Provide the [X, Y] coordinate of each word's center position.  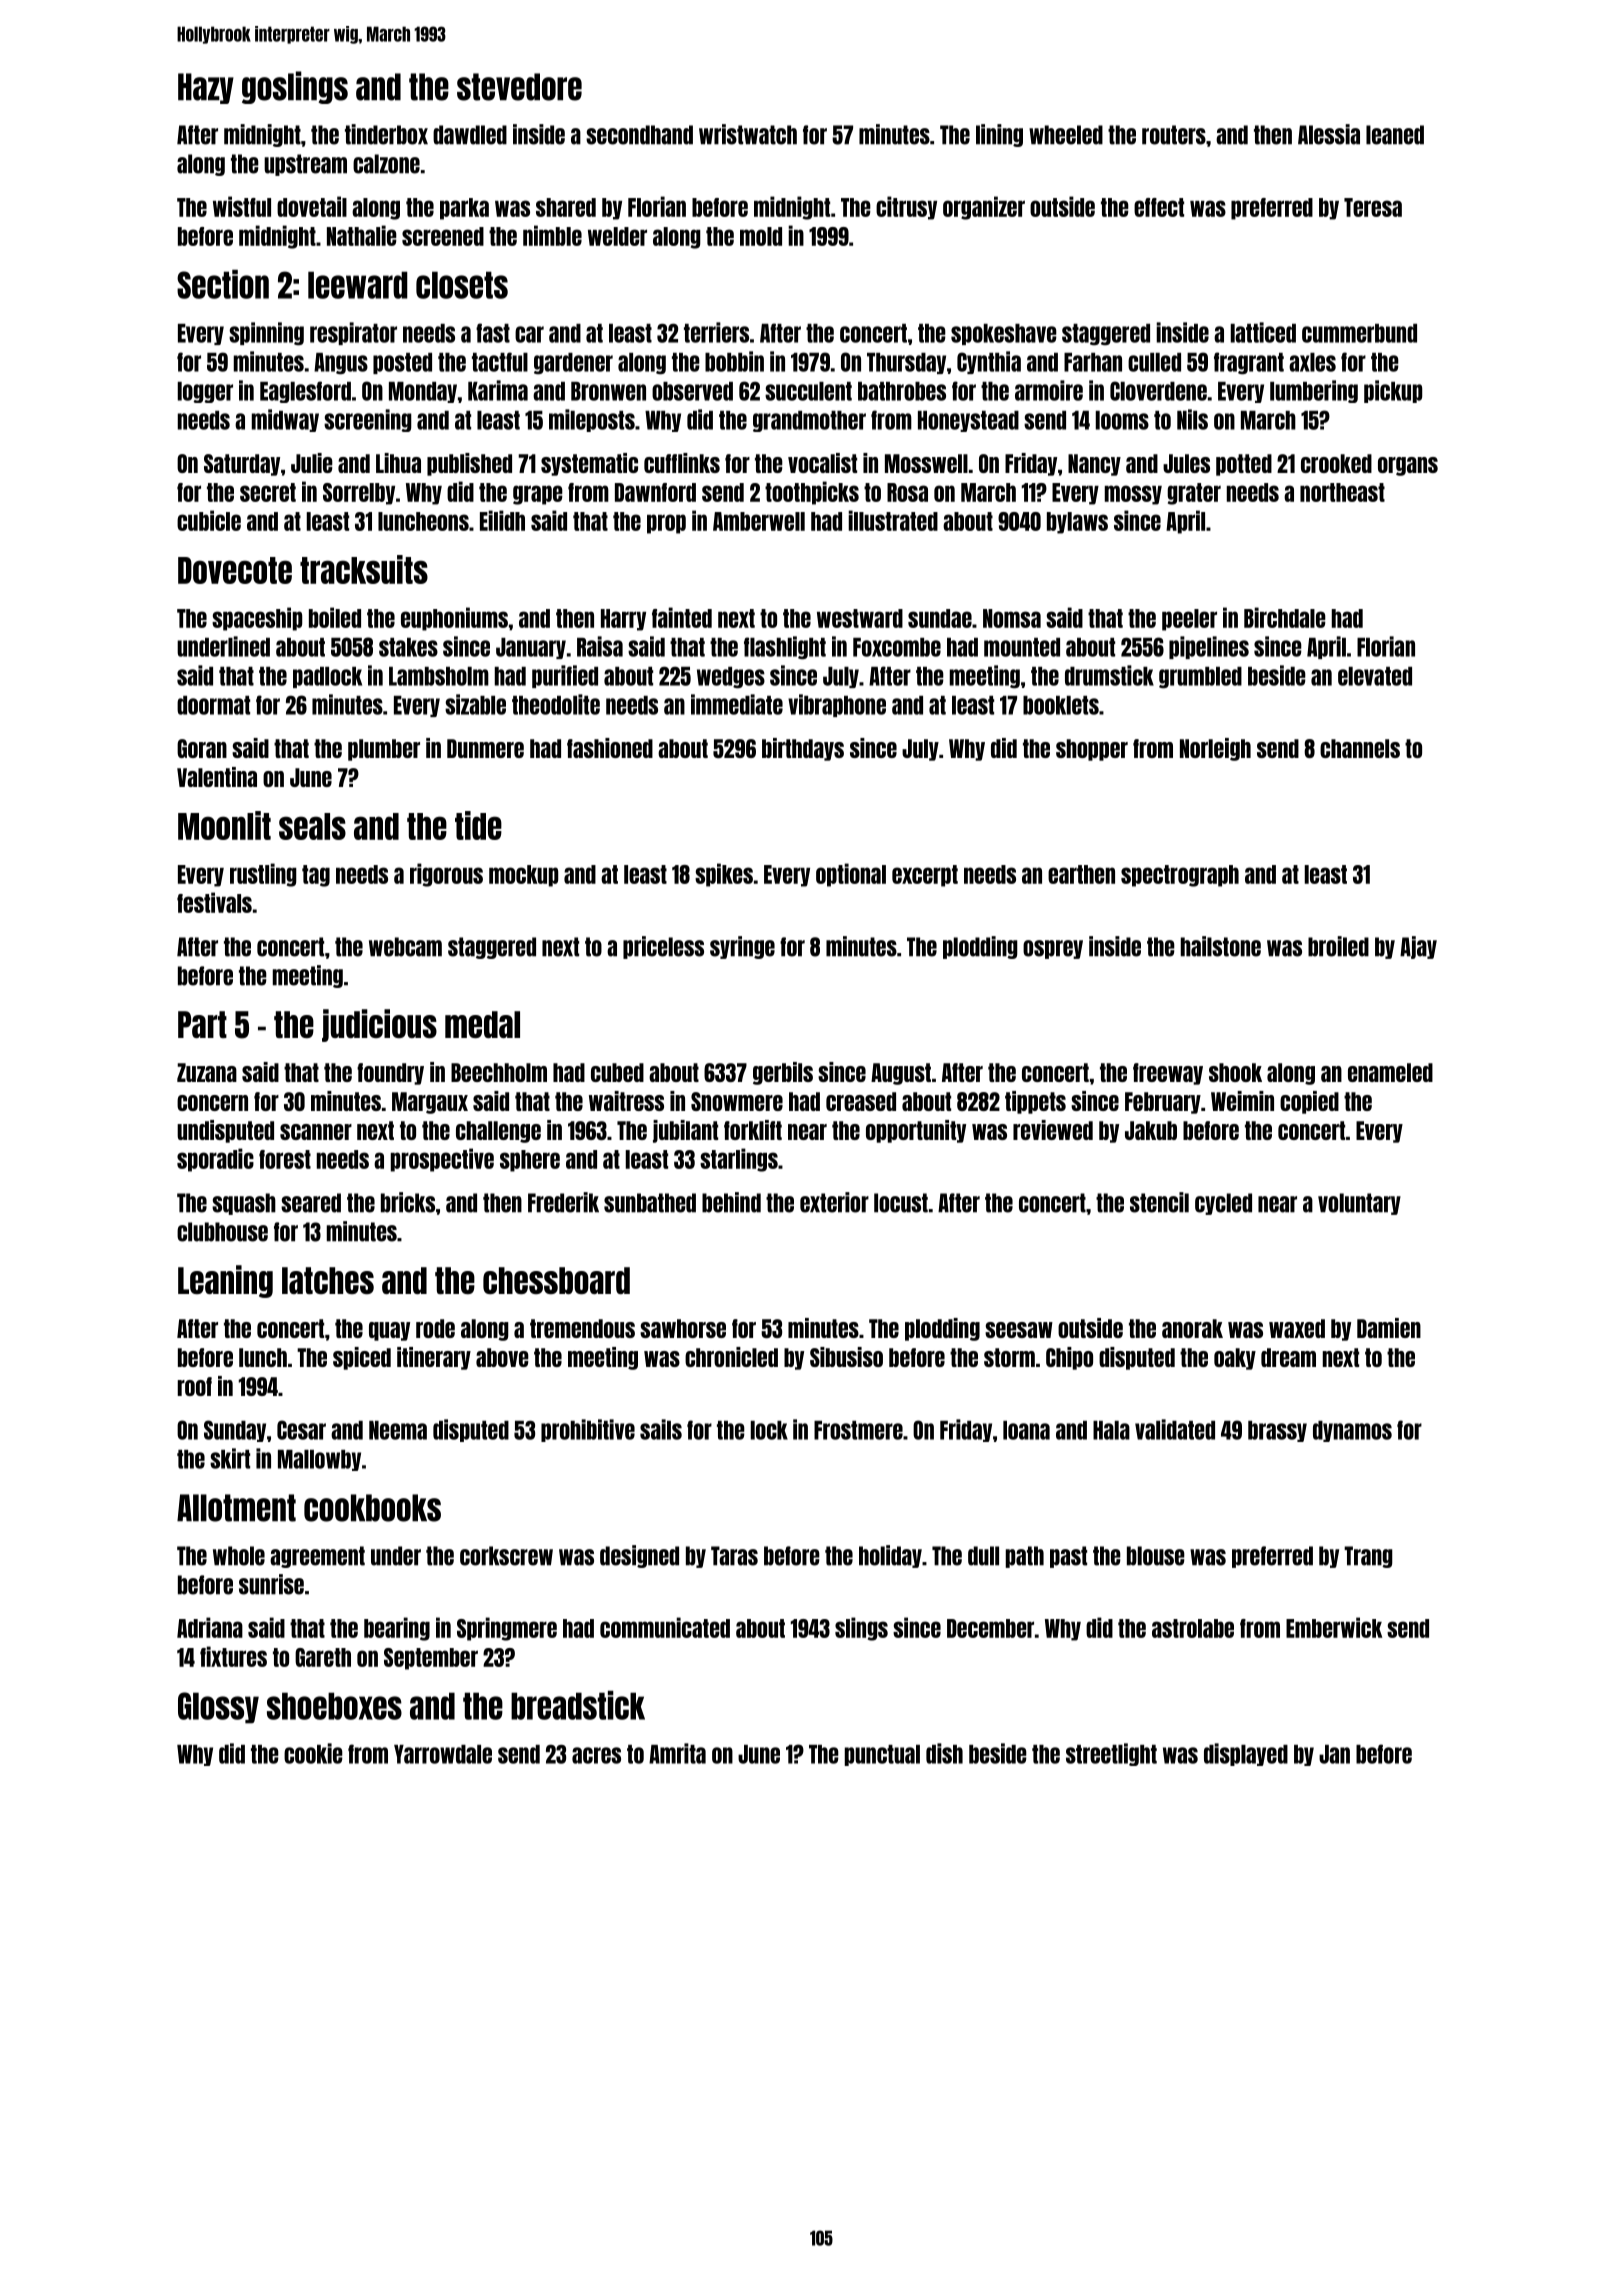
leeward [358, 285]
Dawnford [655, 492]
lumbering [1314, 391]
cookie [313, 1753]
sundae [940, 618]
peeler [1189, 620]
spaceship [257, 619]
